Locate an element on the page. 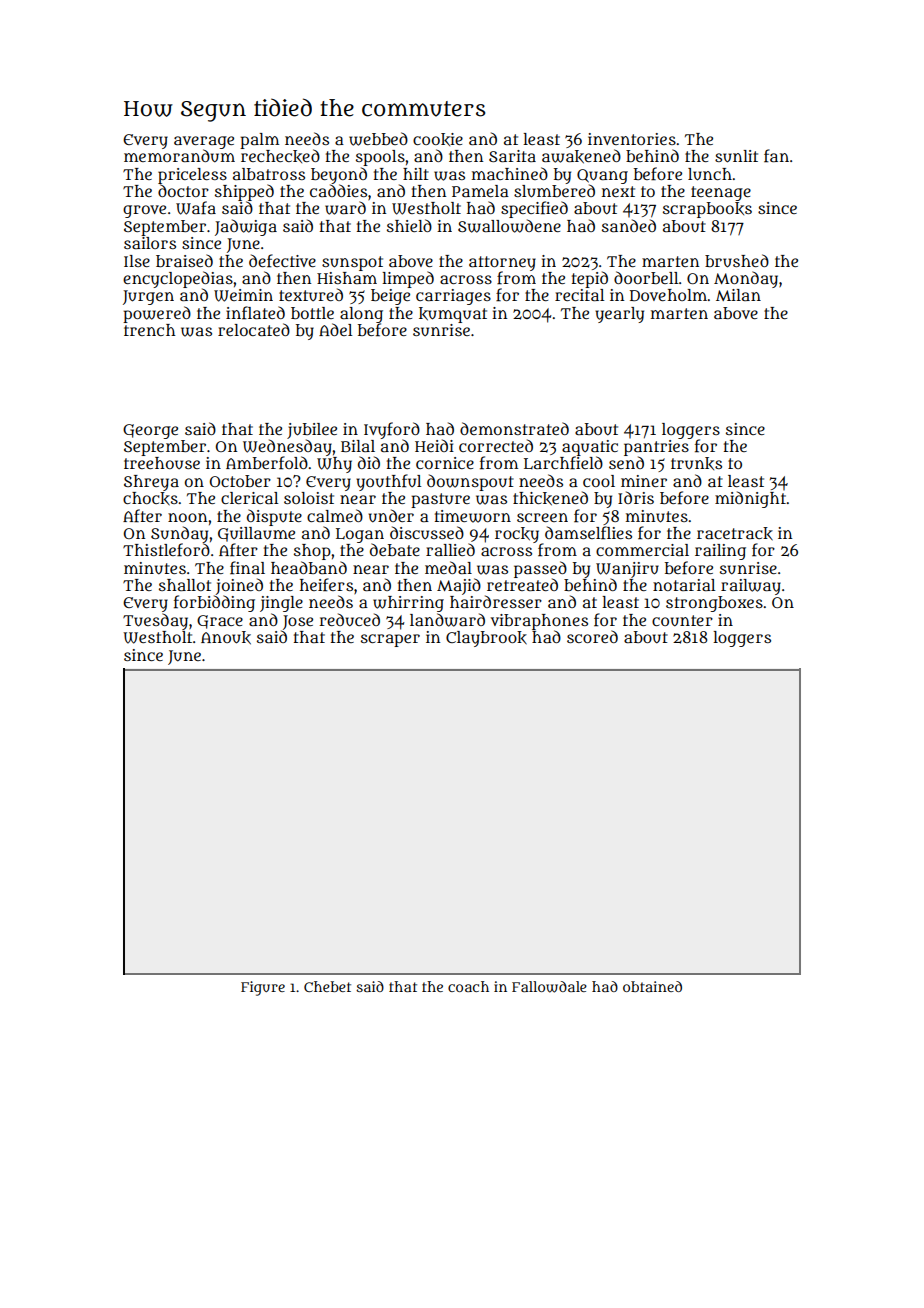 The height and width of the document is (1308, 924). sanded is located at coordinates (629, 225).
